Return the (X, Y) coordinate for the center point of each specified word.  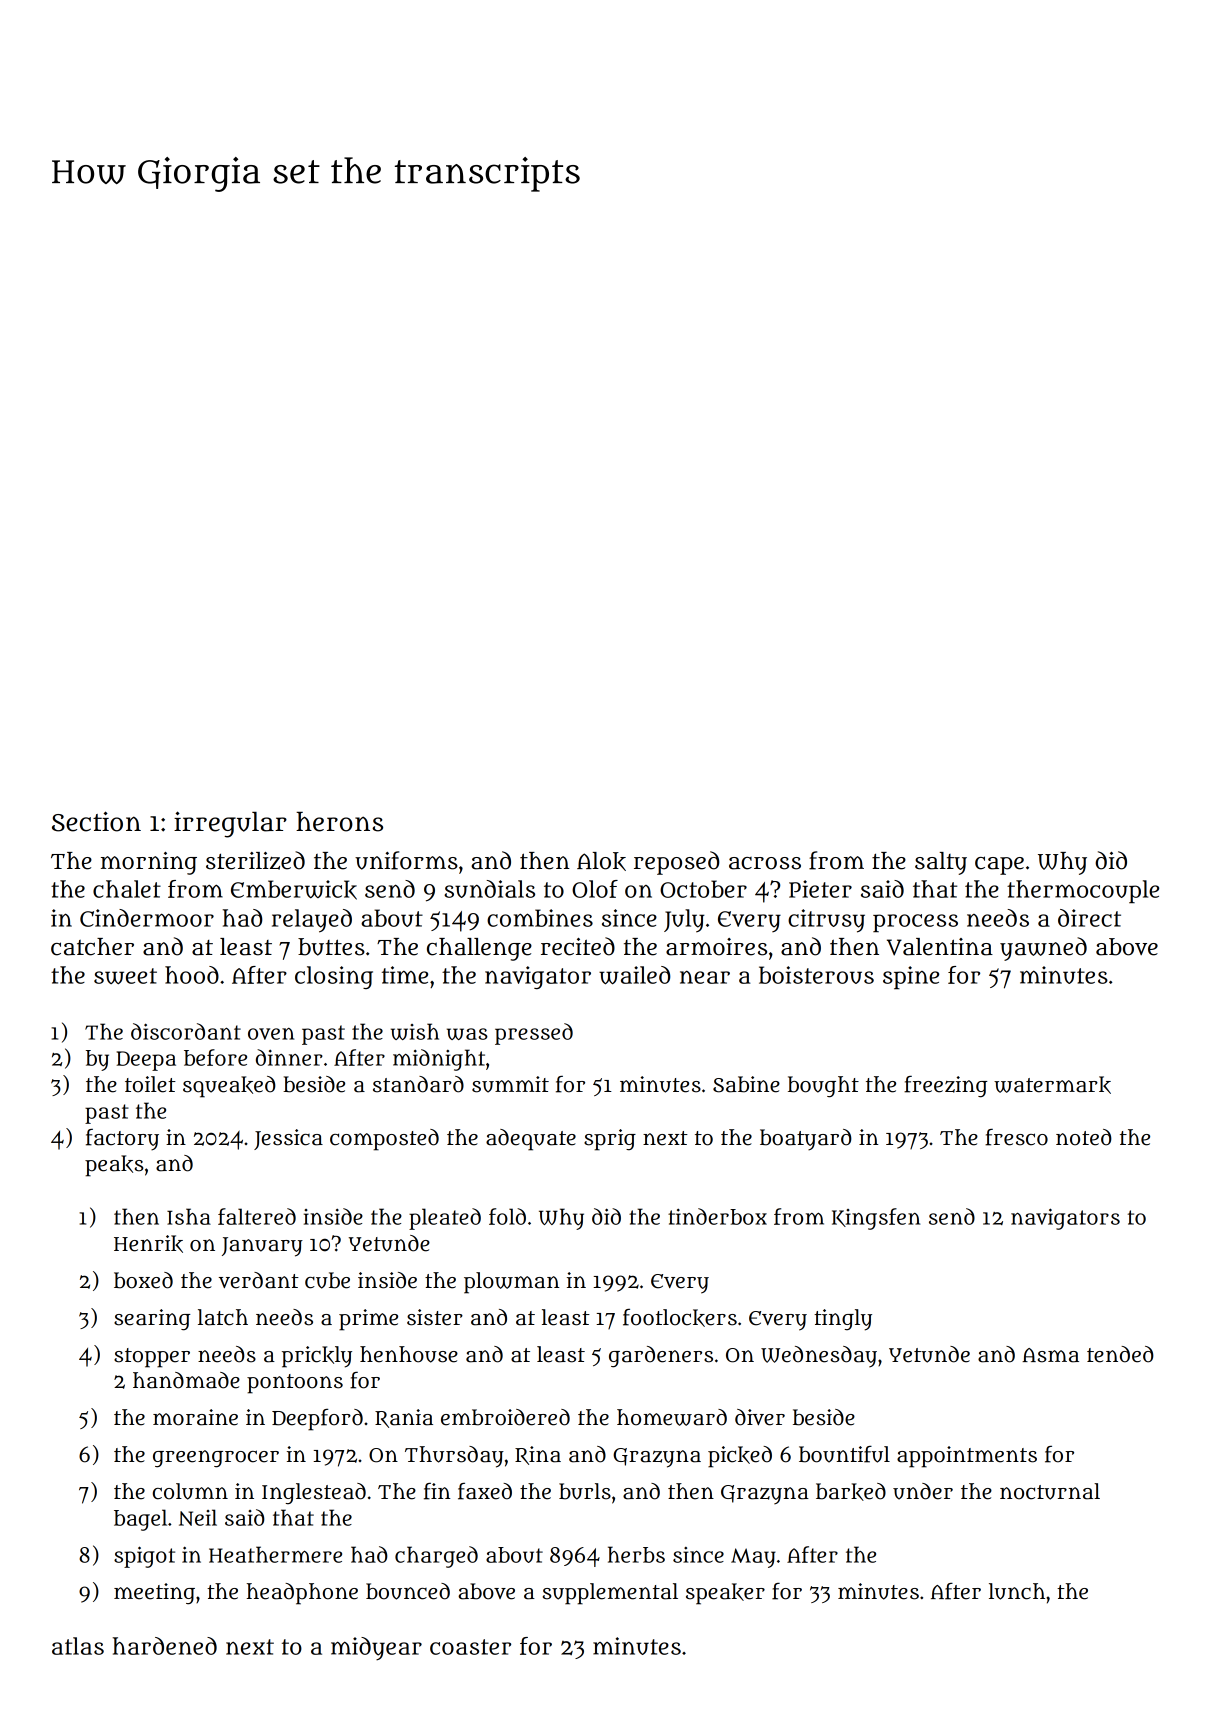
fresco (1016, 1137)
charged (436, 1557)
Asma (1050, 1355)
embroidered (505, 1417)
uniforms (406, 860)
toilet (150, 1084)
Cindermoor (147, 918)
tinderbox (717, 1216)
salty (941, 863)
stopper (152, 1358)
